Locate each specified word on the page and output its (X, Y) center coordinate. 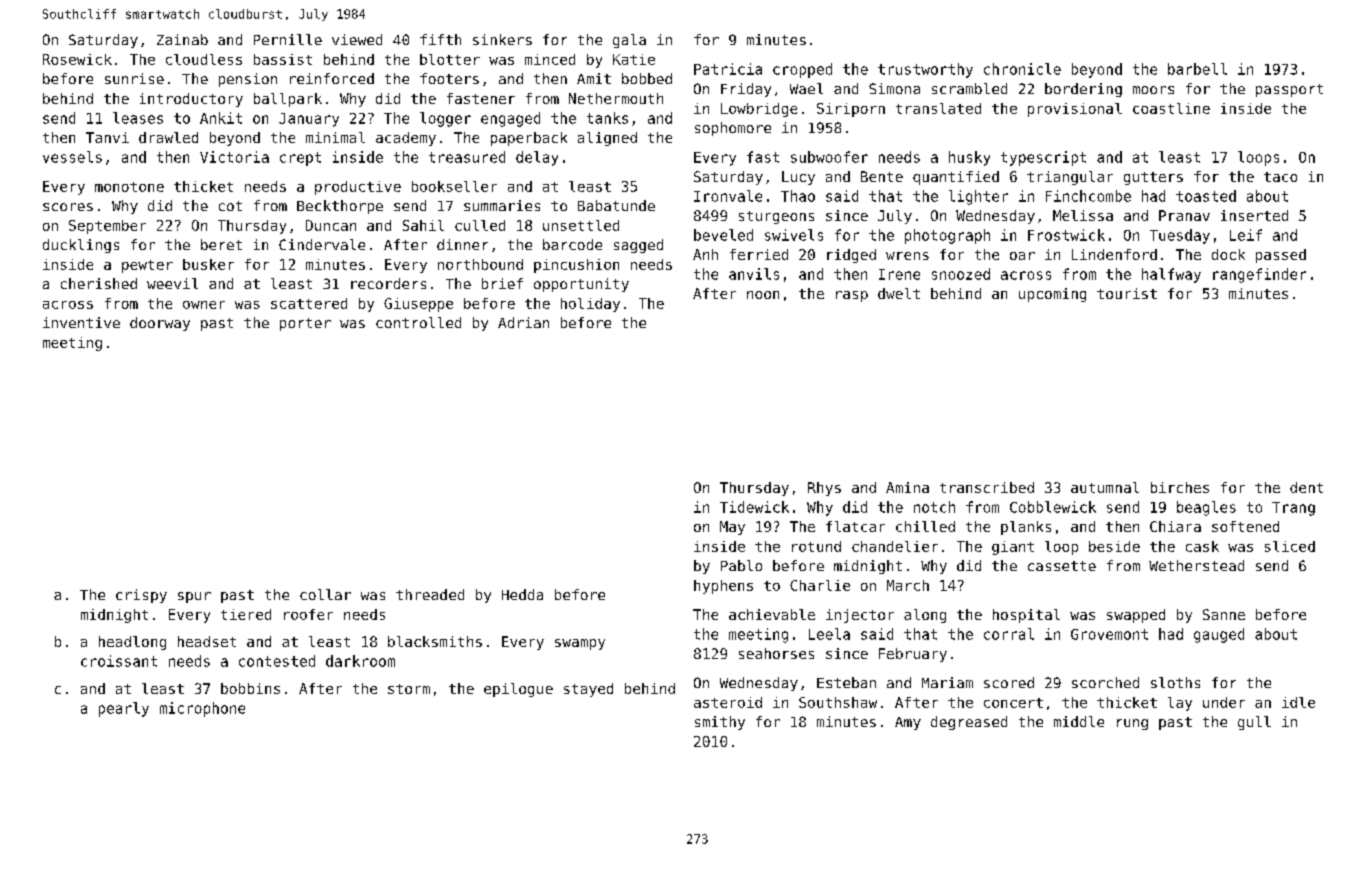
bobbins (250, 688)
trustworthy (925, 70)
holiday (590, 305)
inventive (81, 322)
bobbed (647, 78)
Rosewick (77, 59)
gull (1254, 723)
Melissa (1083, 215)
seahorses (776, 653)
